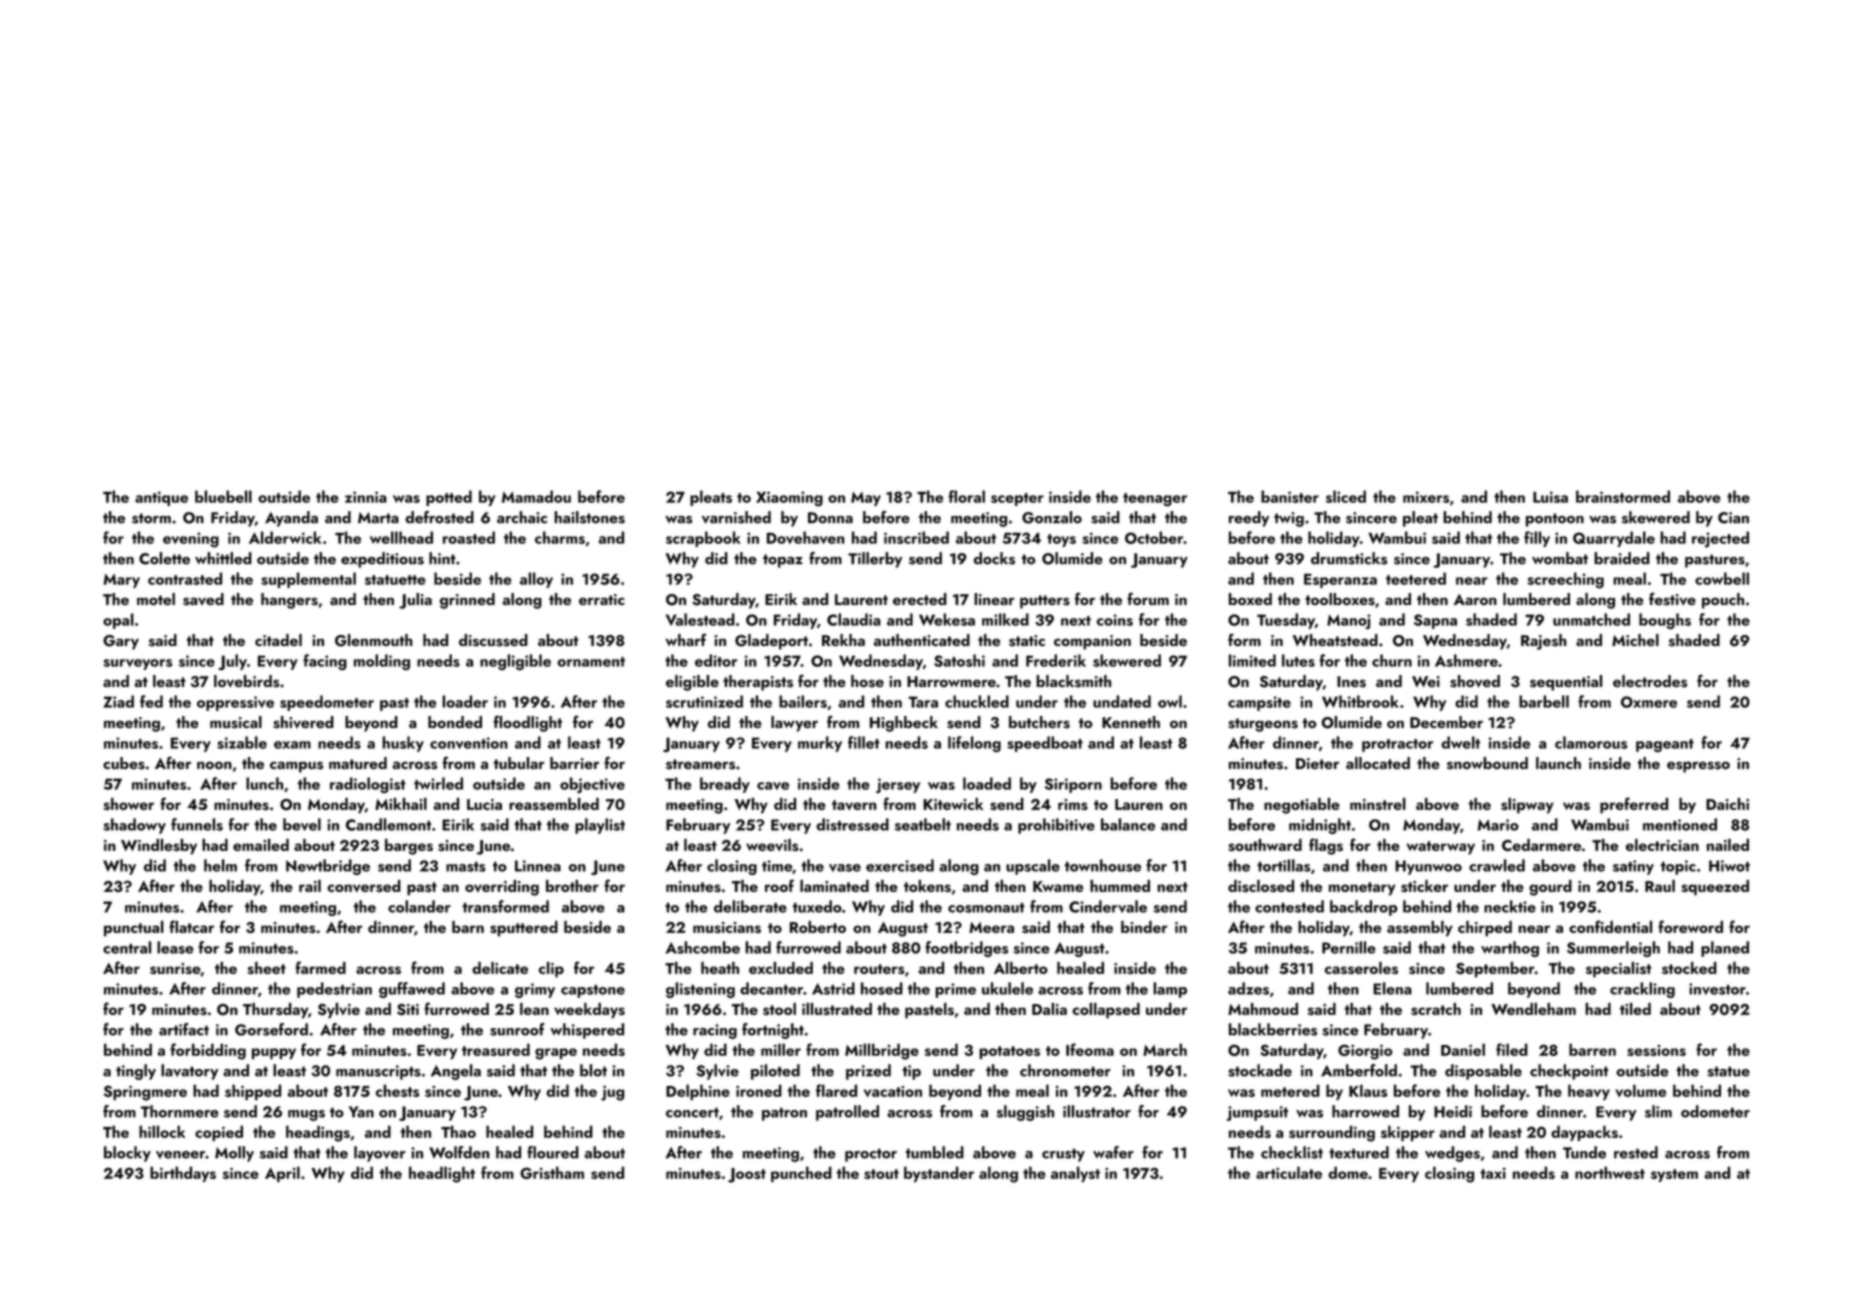 This screenshot has width=1853, height=1310. What do you see at coordinates (223, 496) in the screenshot?
I see `bluebell` at bounding box center [223, 496].
